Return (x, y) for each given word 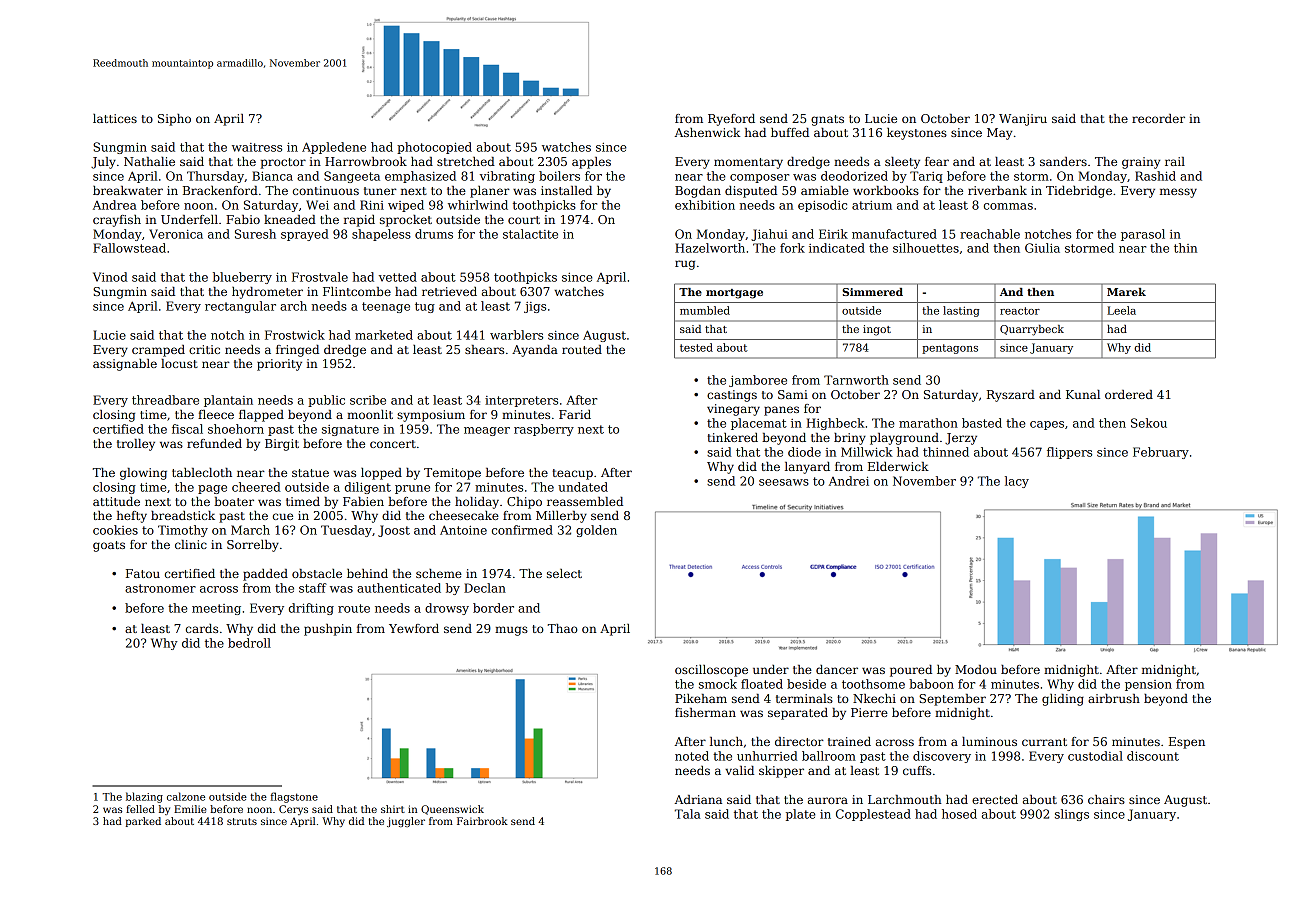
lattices (115, 118)
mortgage (734, 294)
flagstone (294, 797)
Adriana (698, 799)
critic (204, 349)
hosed (959, 814)
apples (591, 163)
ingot (877, 330)
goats (109, 546)
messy (1178, 193)
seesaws (784, 482)
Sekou (1149, 423)
